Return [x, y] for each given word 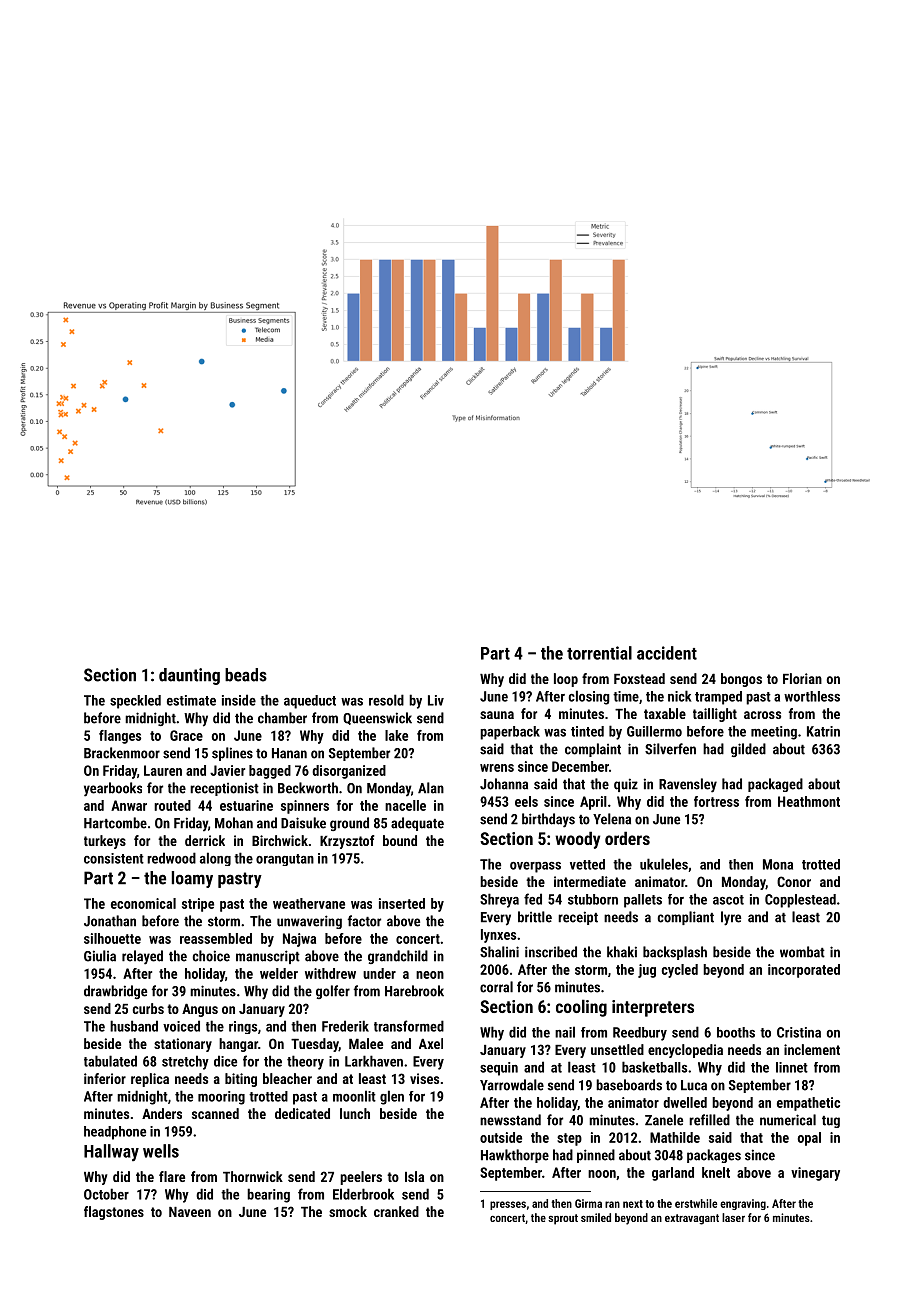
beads [246, 675]
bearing [268, 1195]
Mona [778, 864]
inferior [105, 1078]
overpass [535, 867]
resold [386, 700]
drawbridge [115, 992]
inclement [812, 1049]
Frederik [345, 1026]
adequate [417, 824]
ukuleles [664, 864]
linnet [792, 1067]
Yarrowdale [512, 1085]
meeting [774, 733]
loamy [192, 879]
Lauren [163, 770]
